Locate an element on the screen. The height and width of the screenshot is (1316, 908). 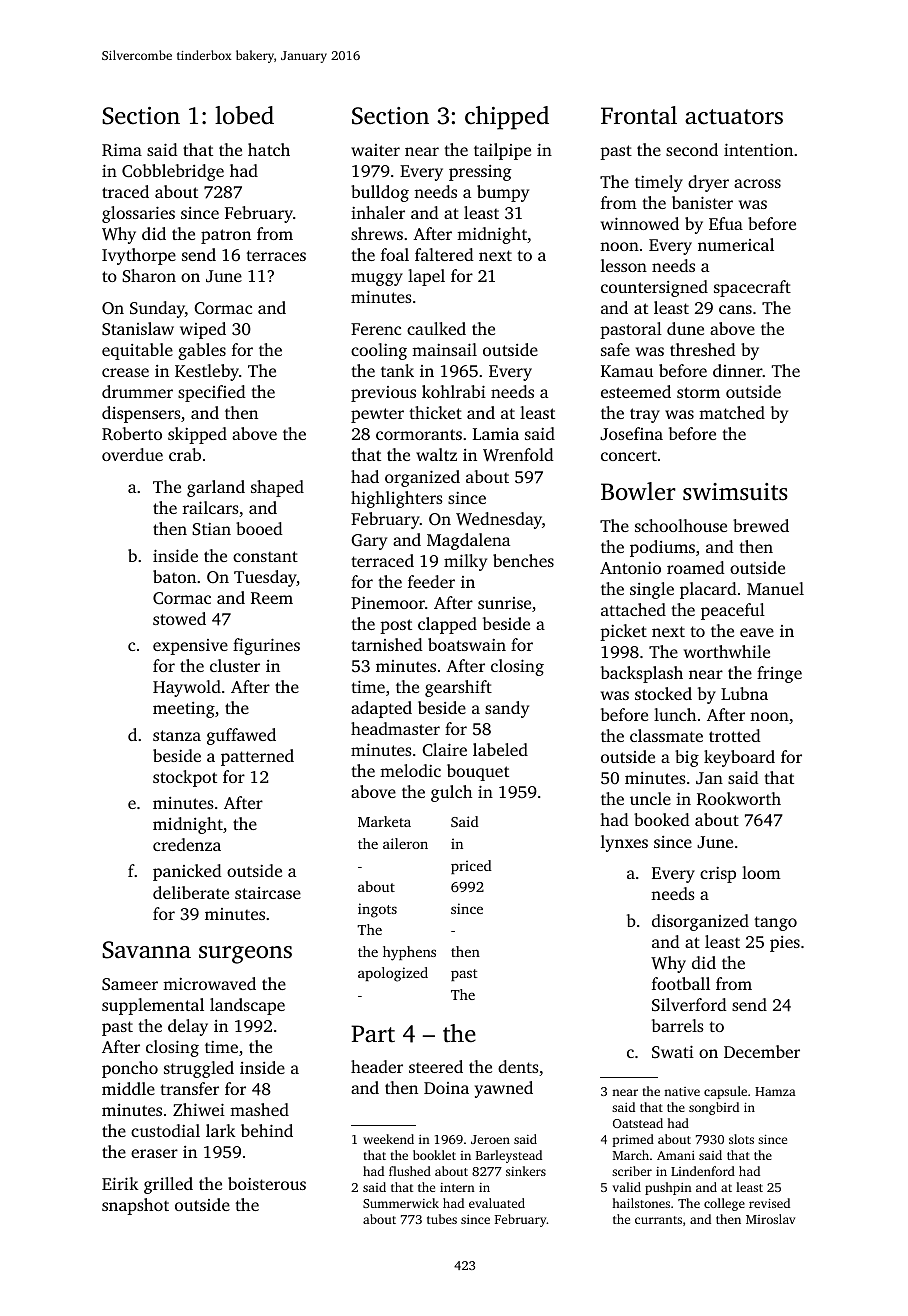
lobed is located at coordinates (244, 115).
